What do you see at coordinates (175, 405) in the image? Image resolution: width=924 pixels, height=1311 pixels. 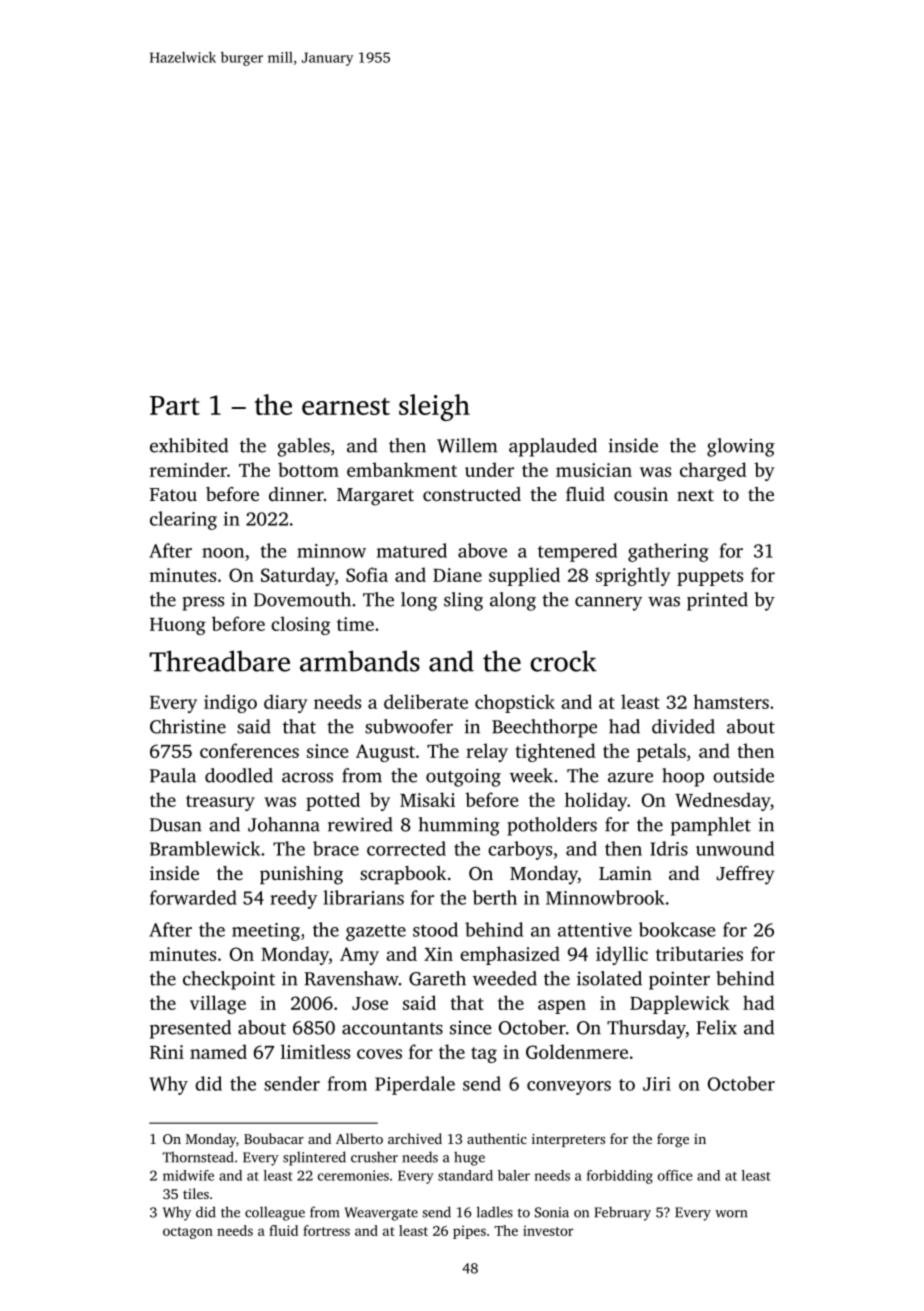 I see `Part` at bounding box center [175, 405].
